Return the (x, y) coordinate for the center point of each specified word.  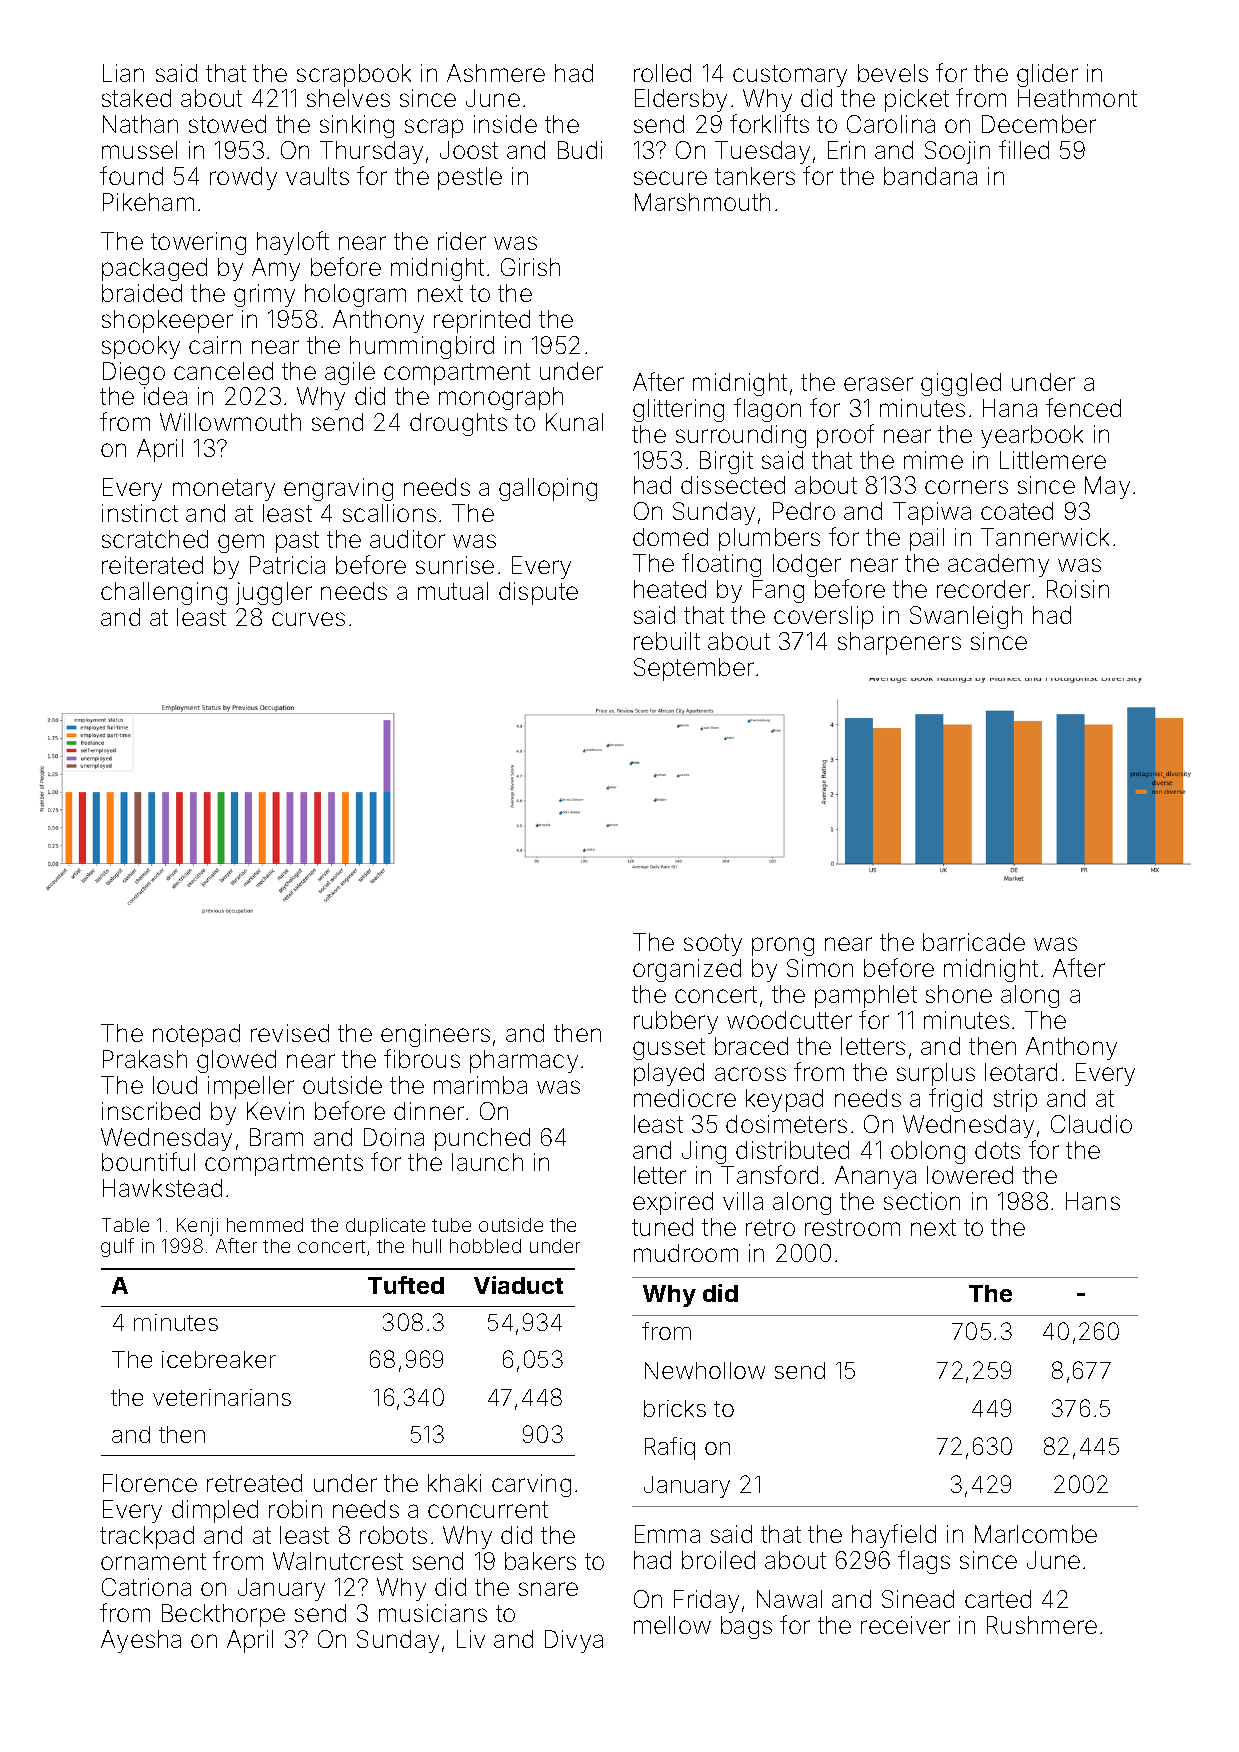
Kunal (574, 422)
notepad (196, 1035)
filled (1024, 149)
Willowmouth (230, 422)
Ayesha (141, 1641)
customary (790, 76)
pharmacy (524, 1061)
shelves (348, 98)
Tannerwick (1045, 537)
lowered (970, 1175)
